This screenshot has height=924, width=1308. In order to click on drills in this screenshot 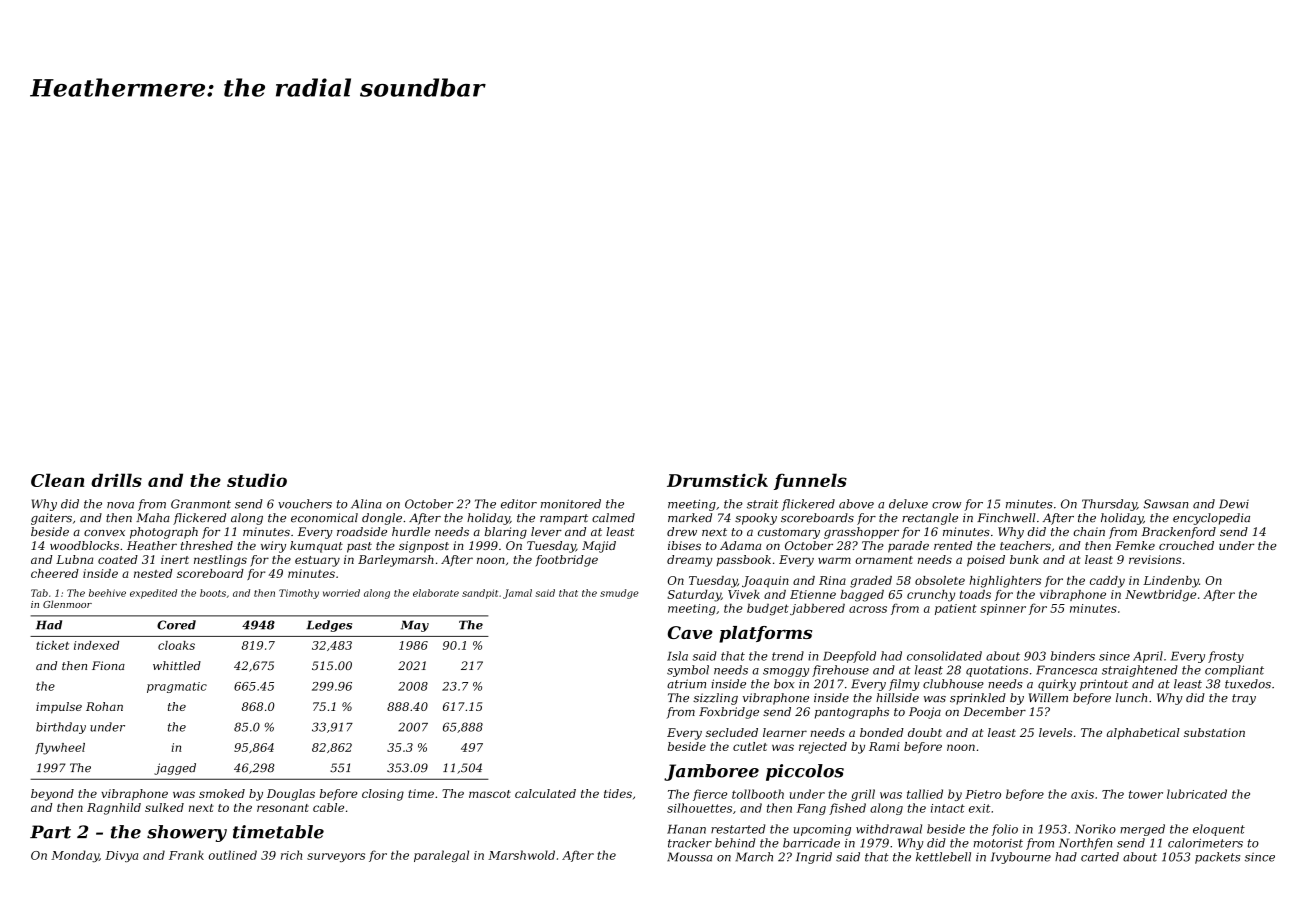, I will do `click(116, 480)`.
